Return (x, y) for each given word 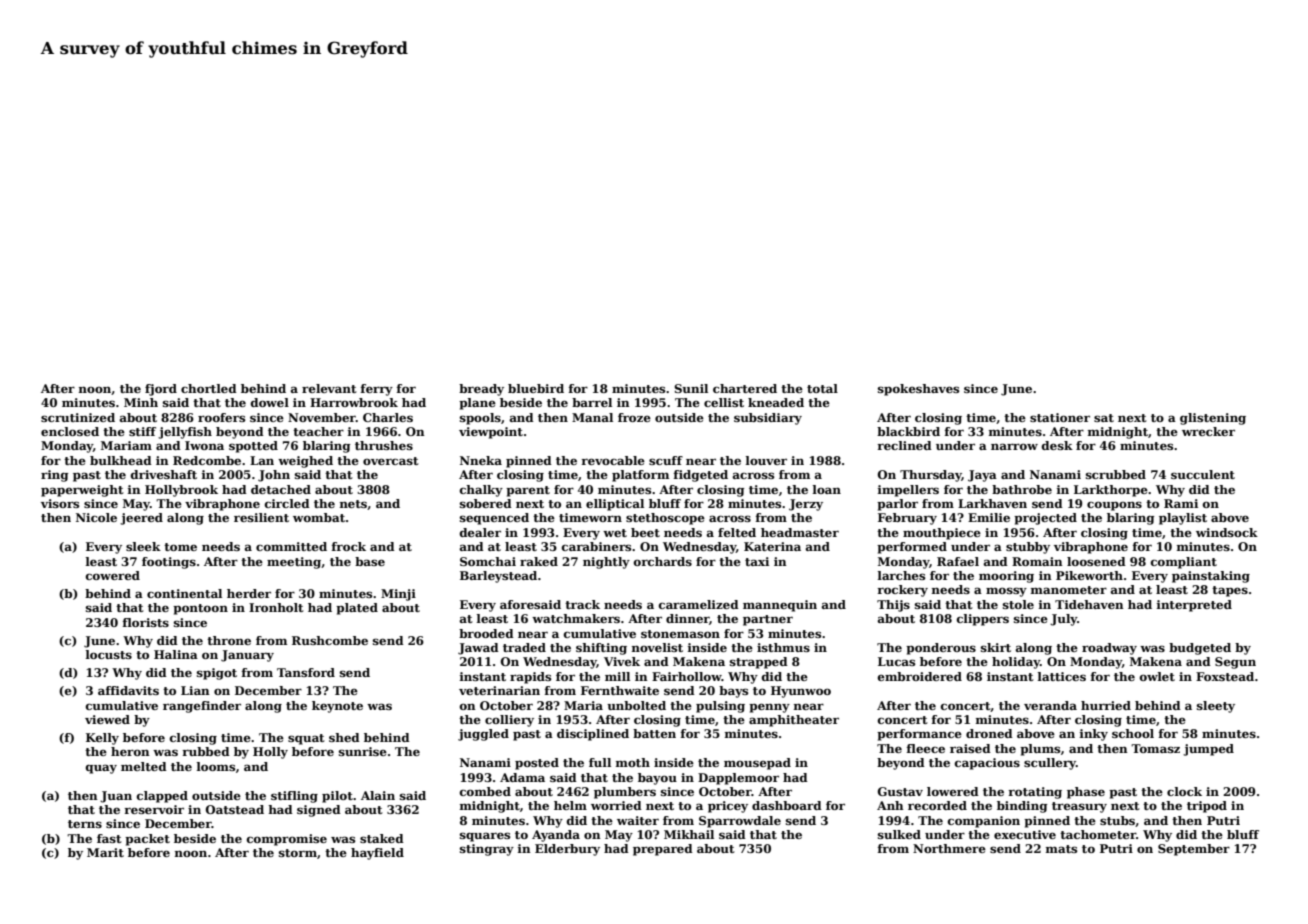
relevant (329, 388)
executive (1025, 834)
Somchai (488, 561)
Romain (1037, 561)
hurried (1106, 705)
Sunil (691, 388)
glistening (1213, 419)
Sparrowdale (740, 822)
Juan (116, 797)
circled (287, 503)
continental (184, 593)
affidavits (128, 690)
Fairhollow (687, 676)
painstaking (1211, 577)
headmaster (800, 532)
